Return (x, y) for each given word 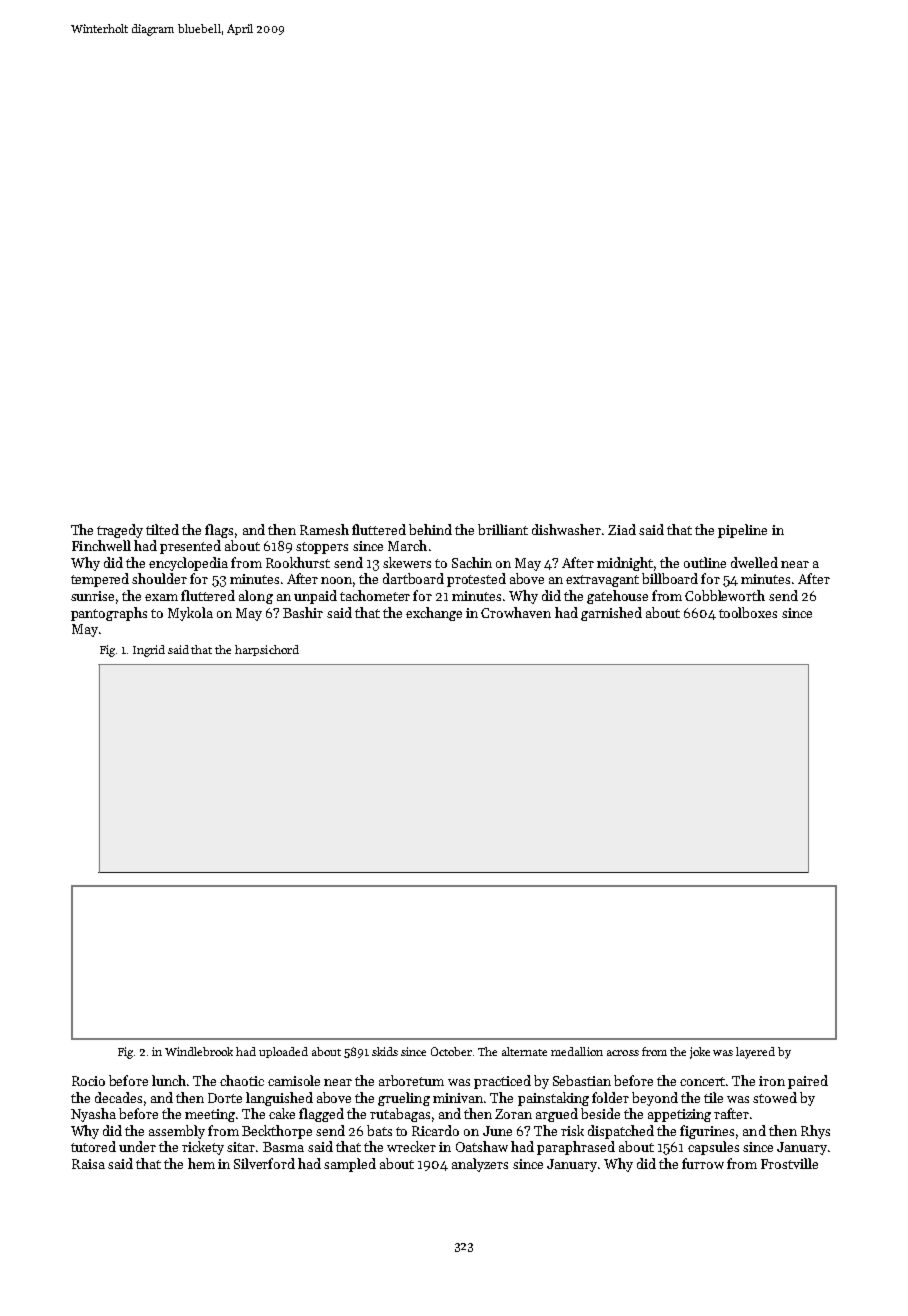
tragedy (120, 531)
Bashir (303, 612)
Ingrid (149, 651)
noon (336, 580)
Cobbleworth (725, 595)
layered (755, 1053)
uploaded (283, 1052)
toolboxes (748, 612)
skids (385, 1051)
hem (201, 1163)
